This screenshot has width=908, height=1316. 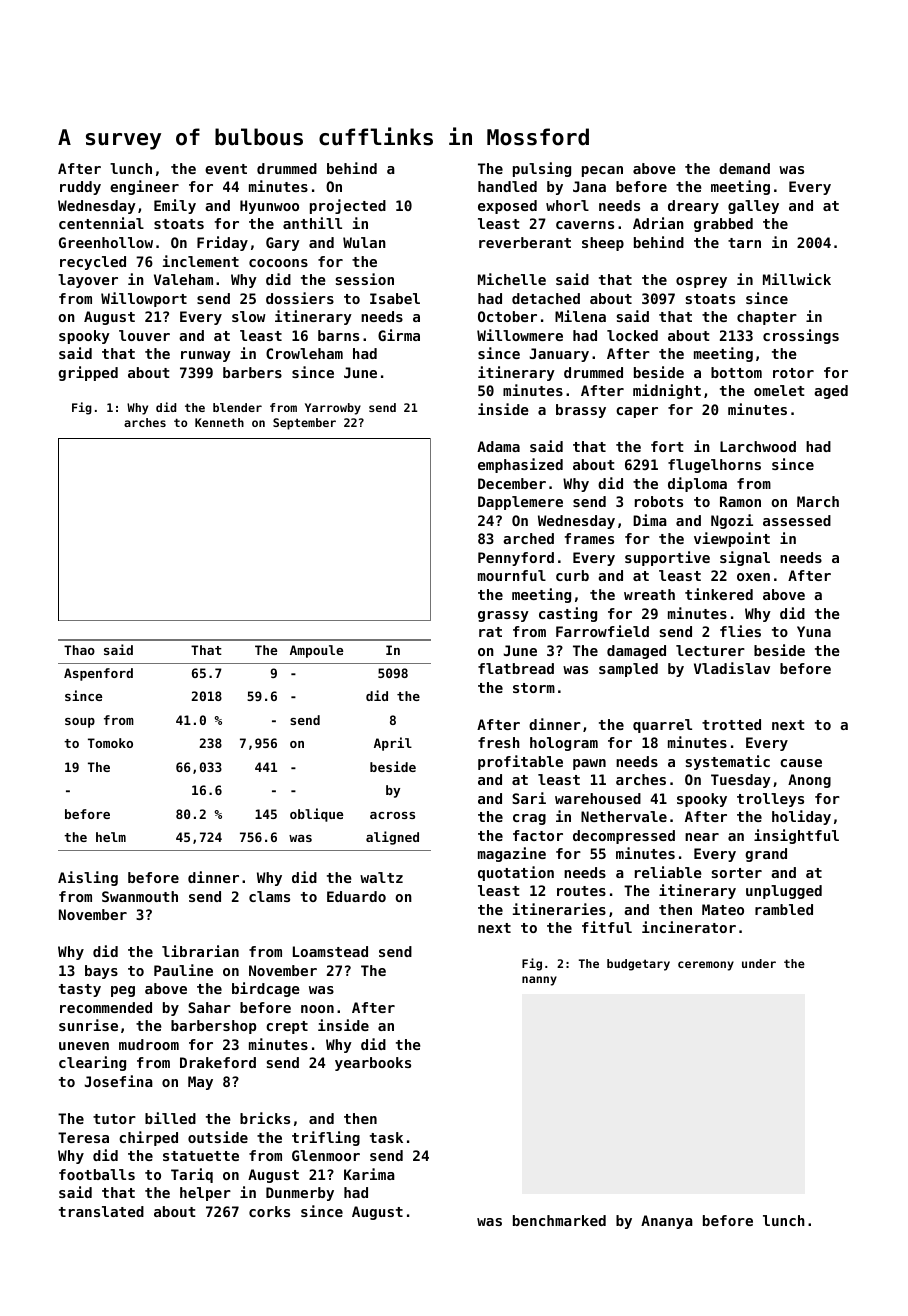 I want to click on tutor, so click(x=114, y=1119).
